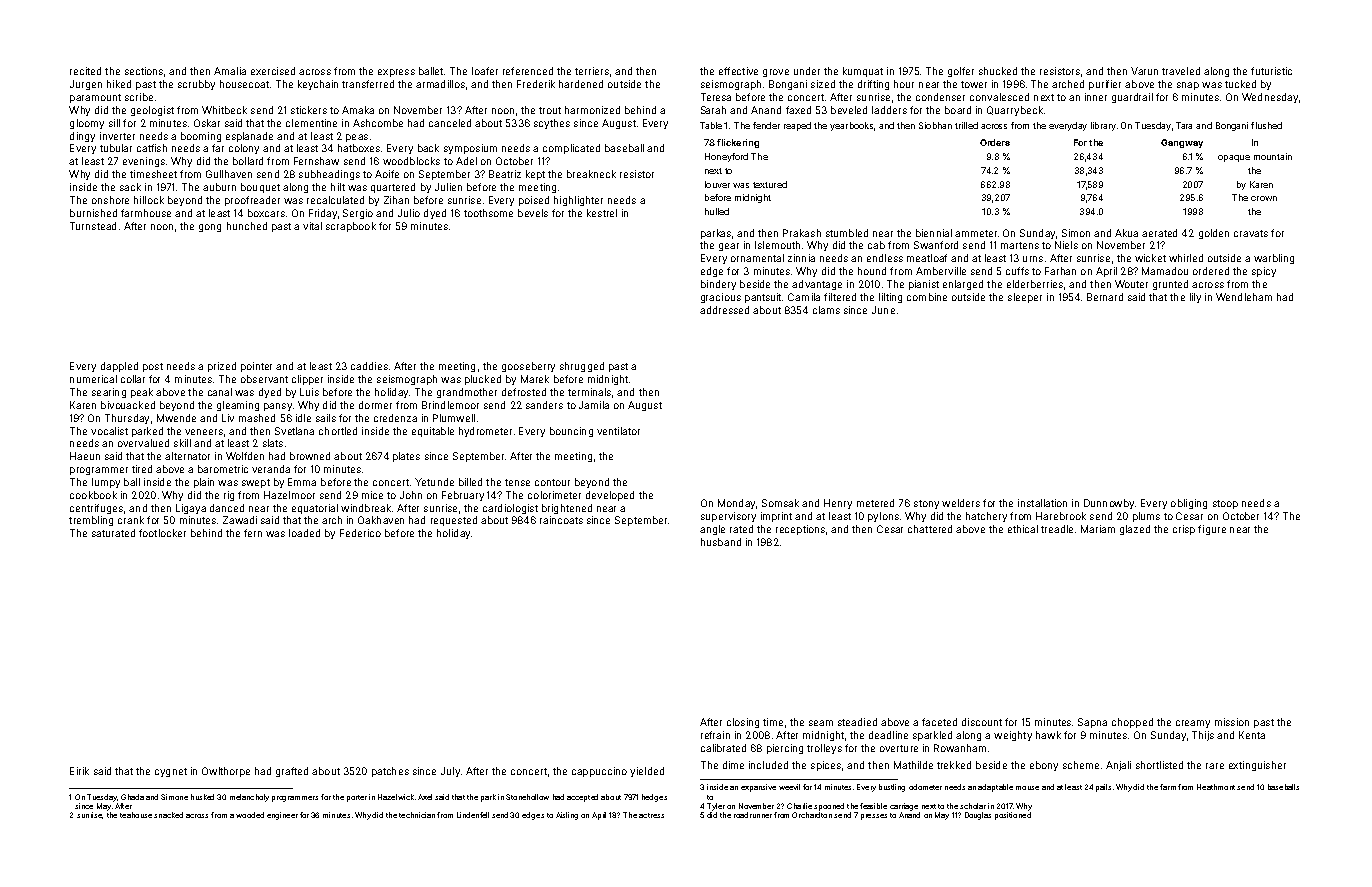  Describe the element at coordinates (1144, 71) in the screenshot. I see `Varun` at that location.
